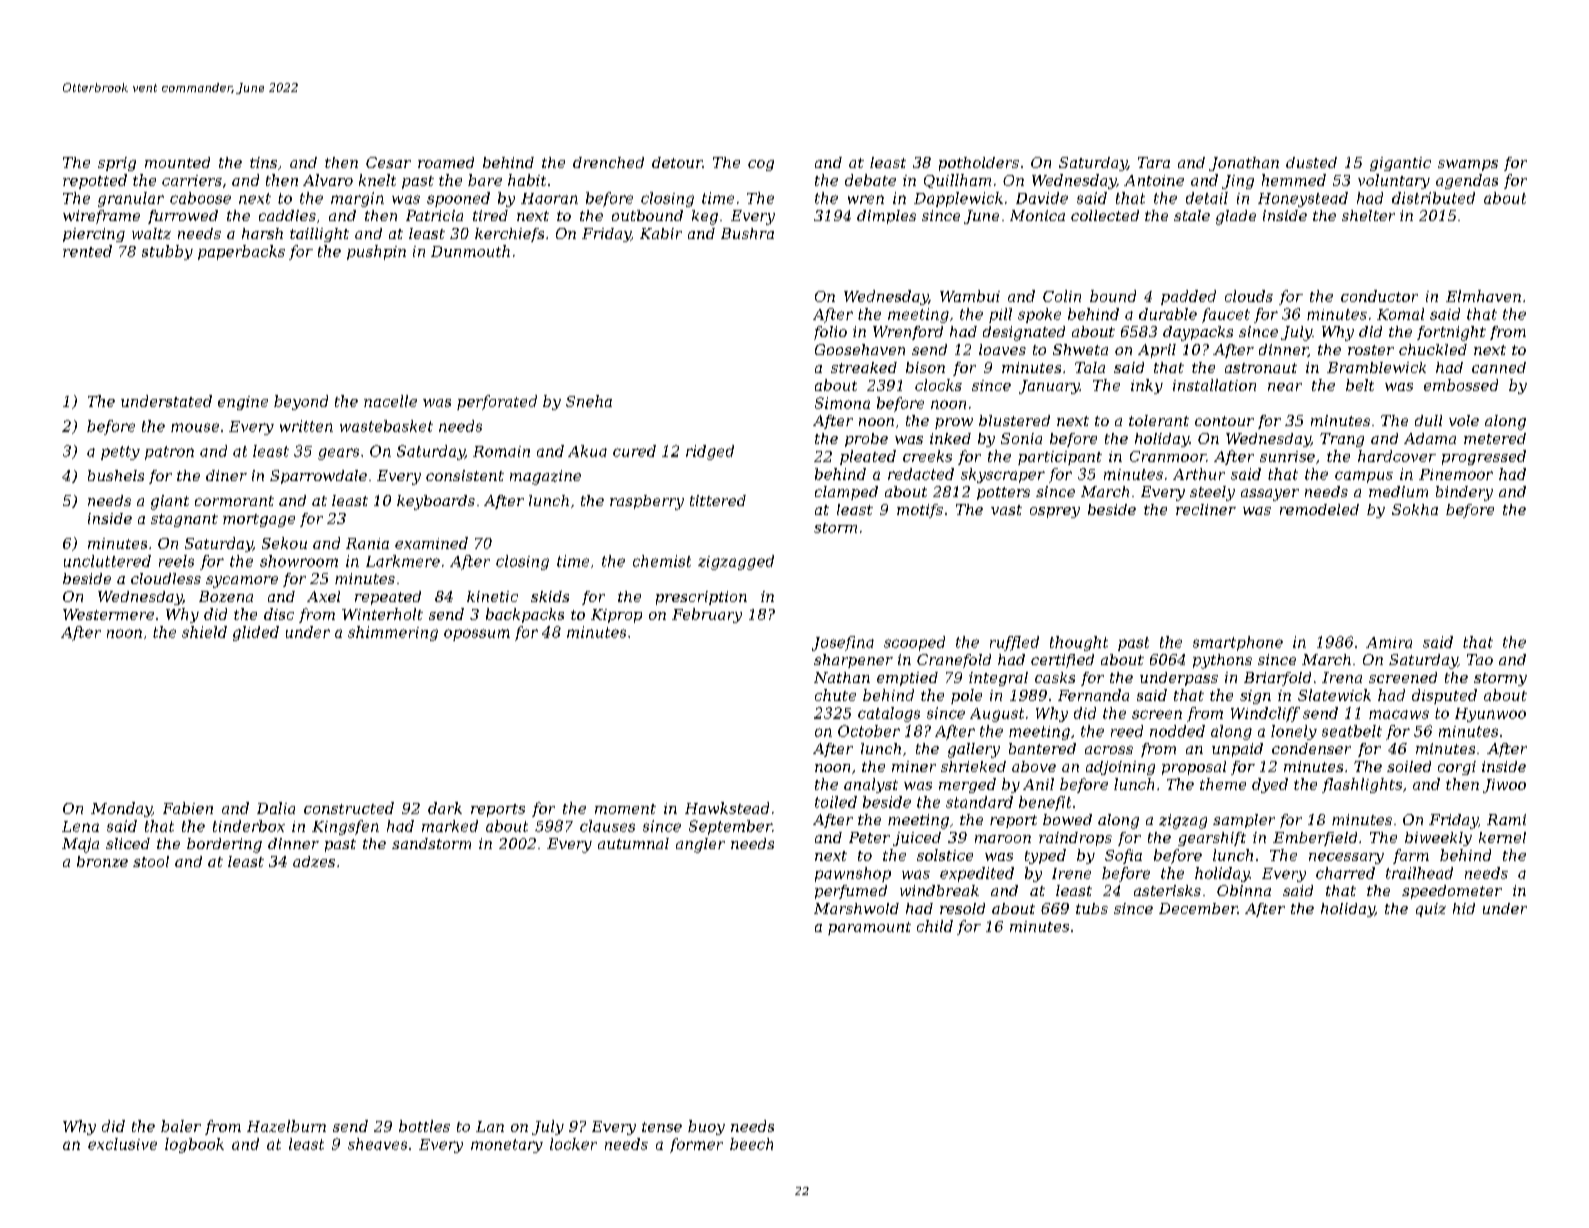 This screenshot has width=1589, height=1228. I want to click on shield, so click(204, 632).
